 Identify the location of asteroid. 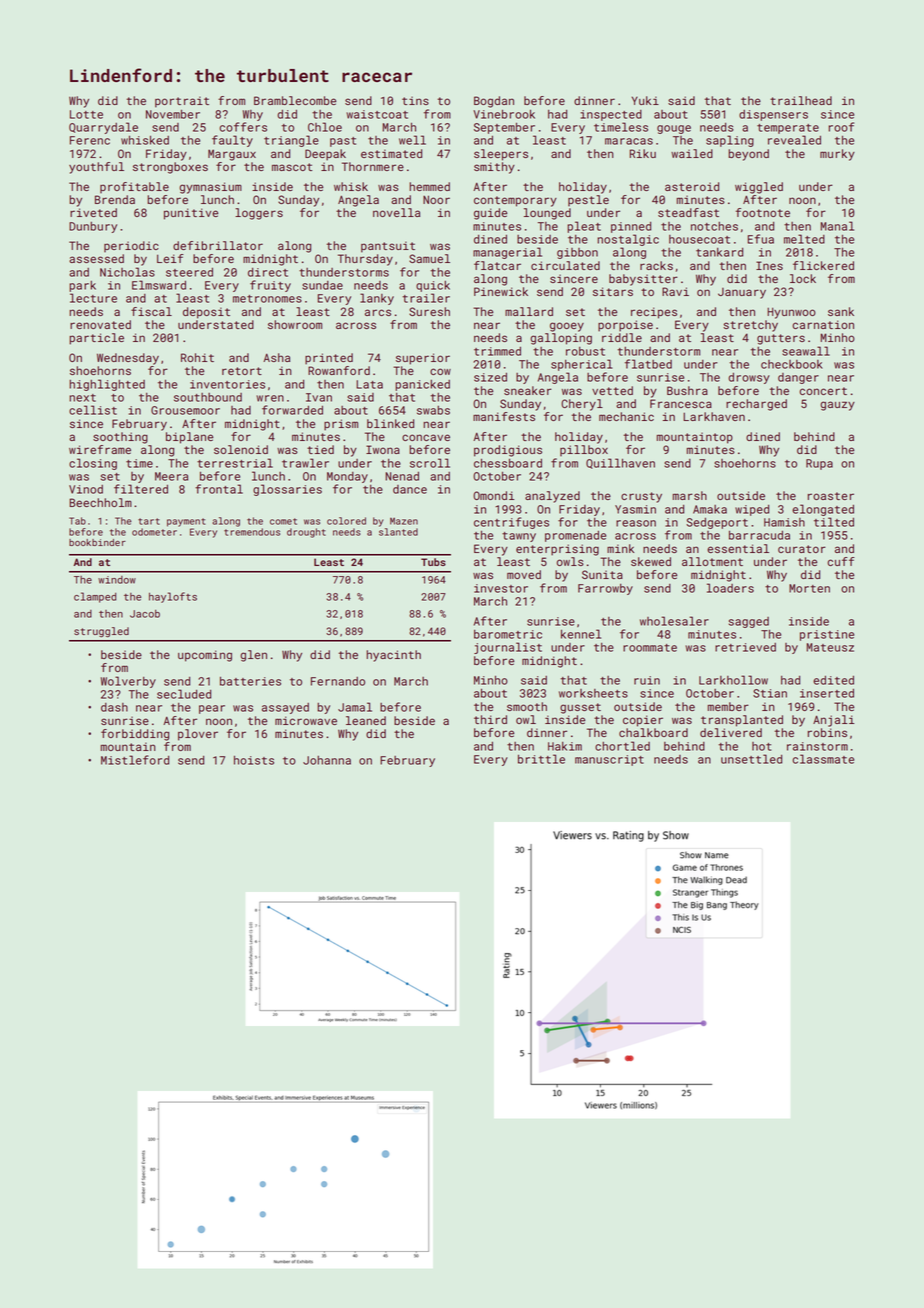
(692, 186).
